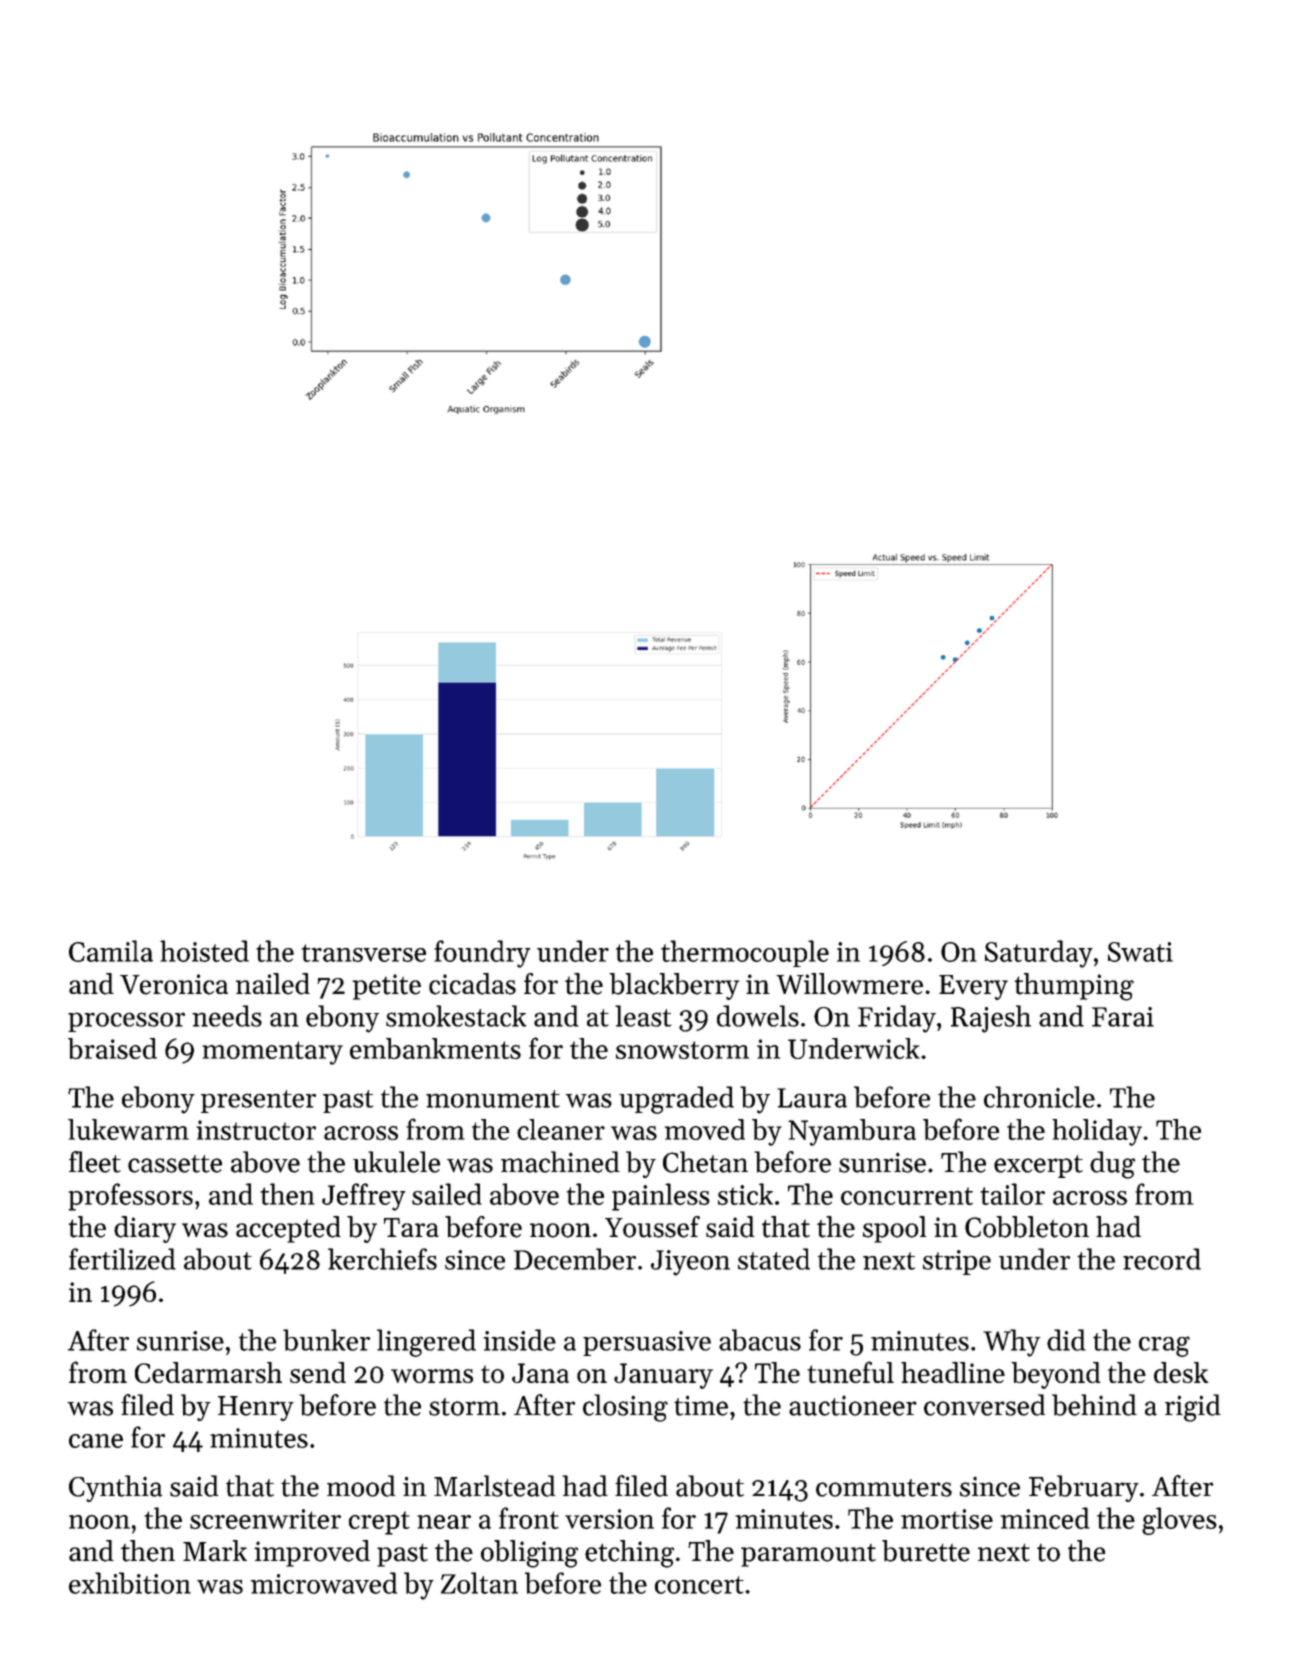 The width and height of the document is (1293, 1673). Describe the element at coordinates (884, 1488) in the document. I see `commuters` at that location.
